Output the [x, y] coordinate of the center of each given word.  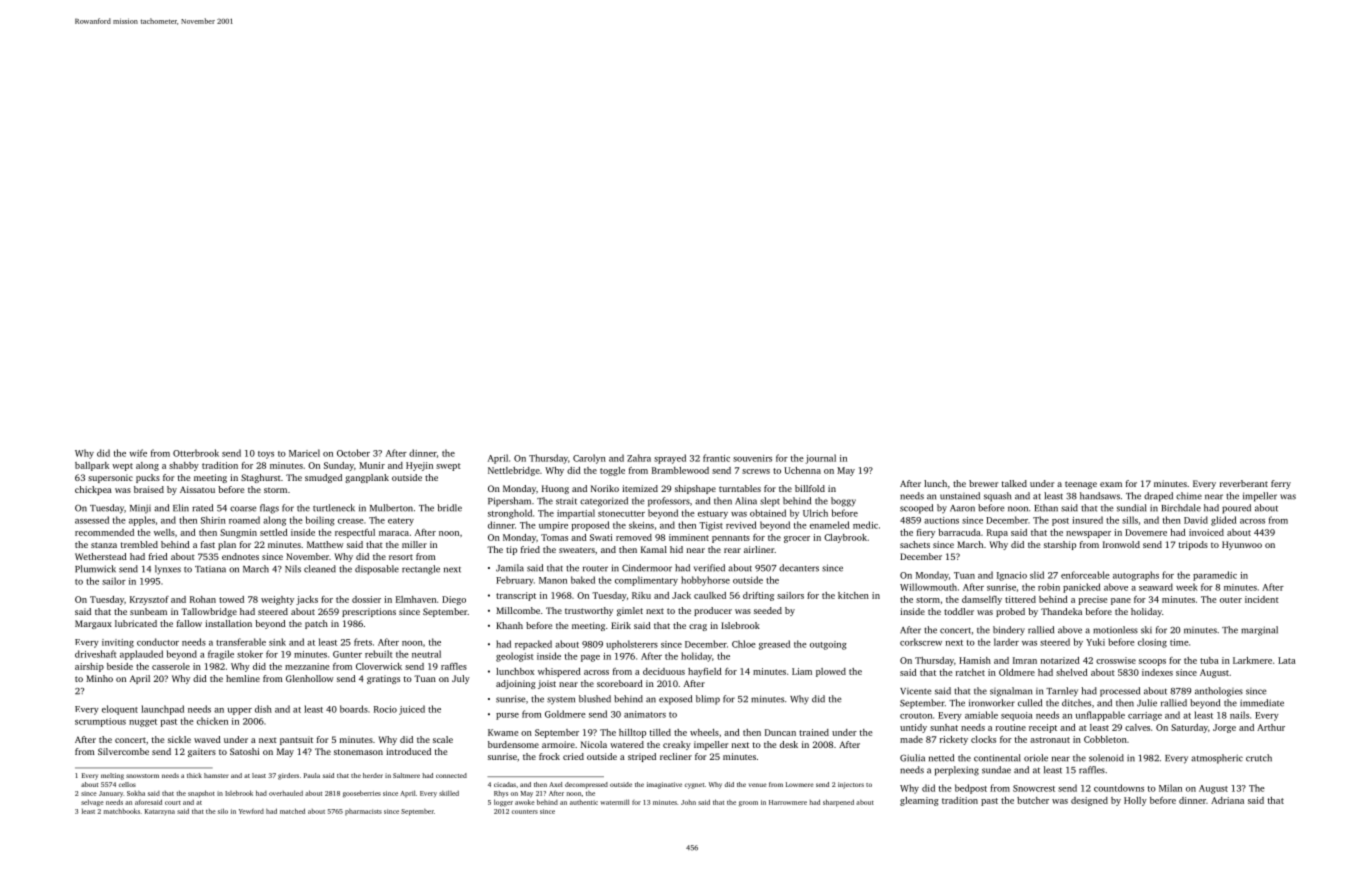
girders [288, 776]
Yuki [1095, 642]
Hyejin [419, 466]
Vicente [915, 691]
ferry [1281, 484]
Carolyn [589, 459]
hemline [243, 678]
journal [821, 459]
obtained [768, 513]
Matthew [325, 544]
